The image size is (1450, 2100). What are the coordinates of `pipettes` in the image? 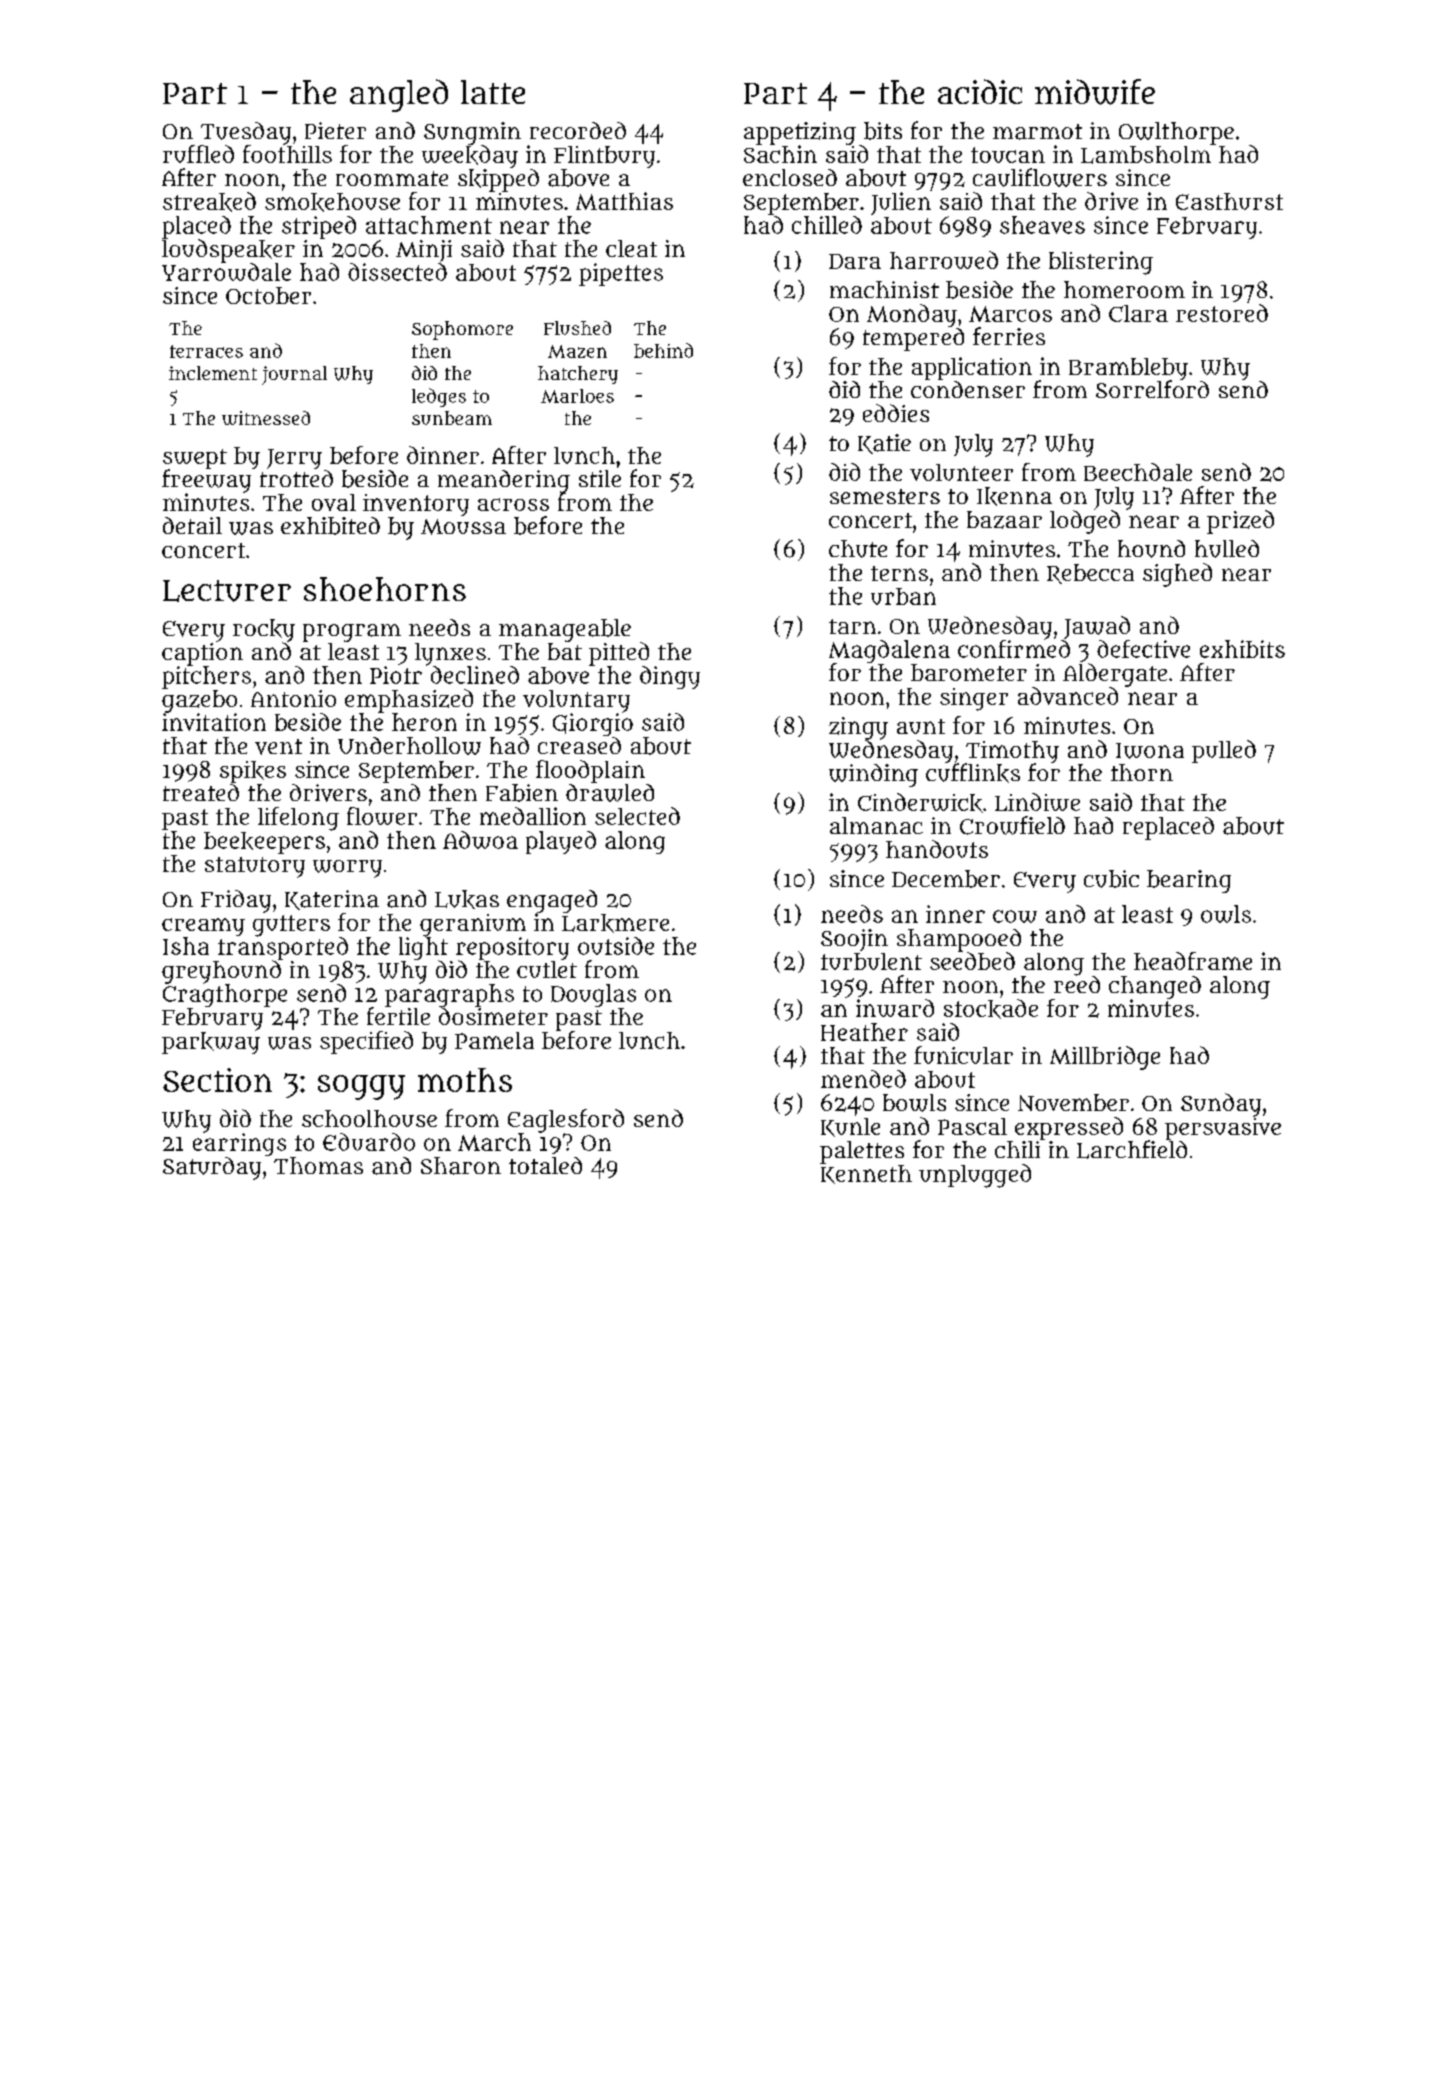 It's located at (621, 274).
